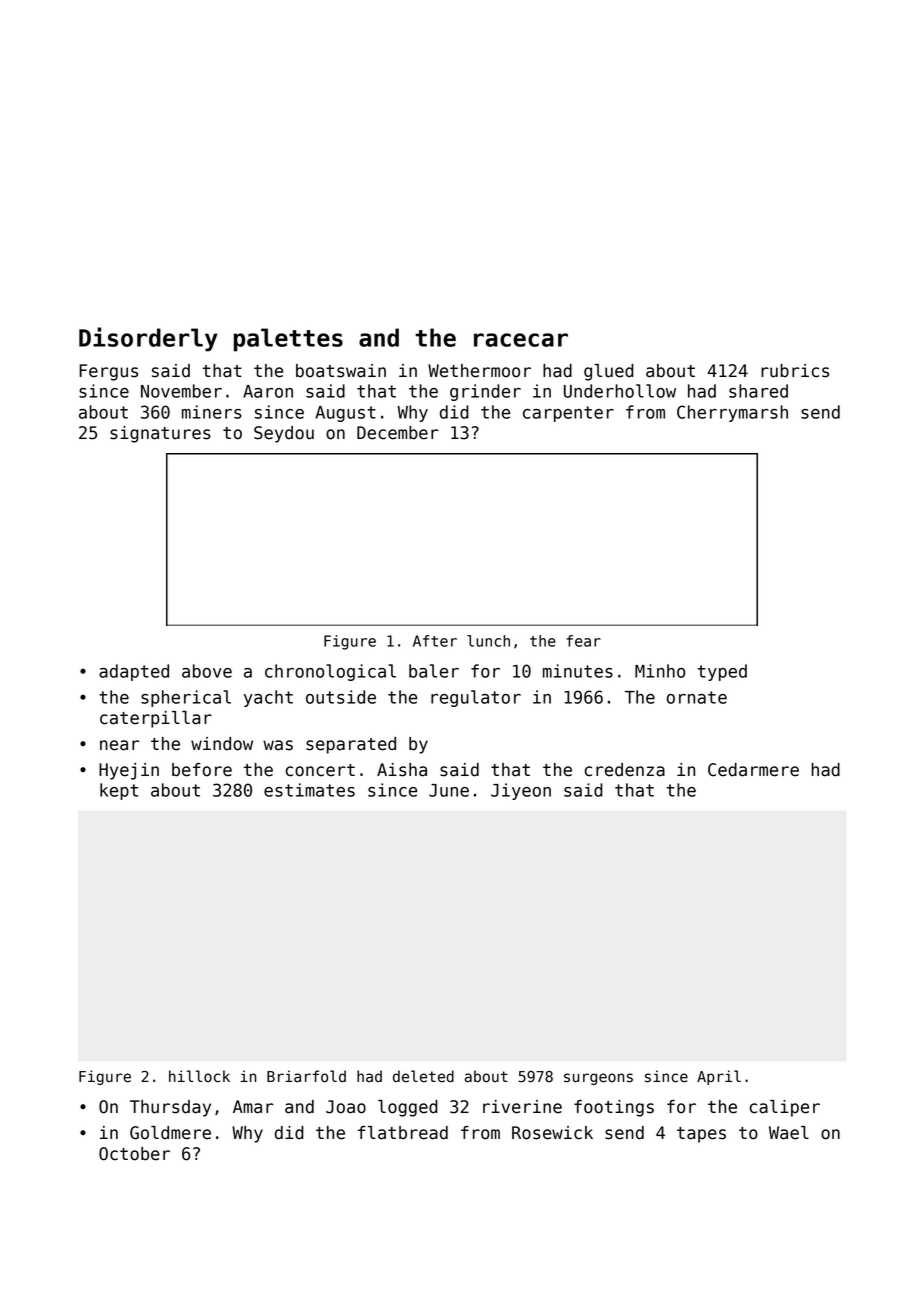 Image resolution: width=924 pixels, height=1314 pixels. I want to click on Disorderly, so click(148, 339).
